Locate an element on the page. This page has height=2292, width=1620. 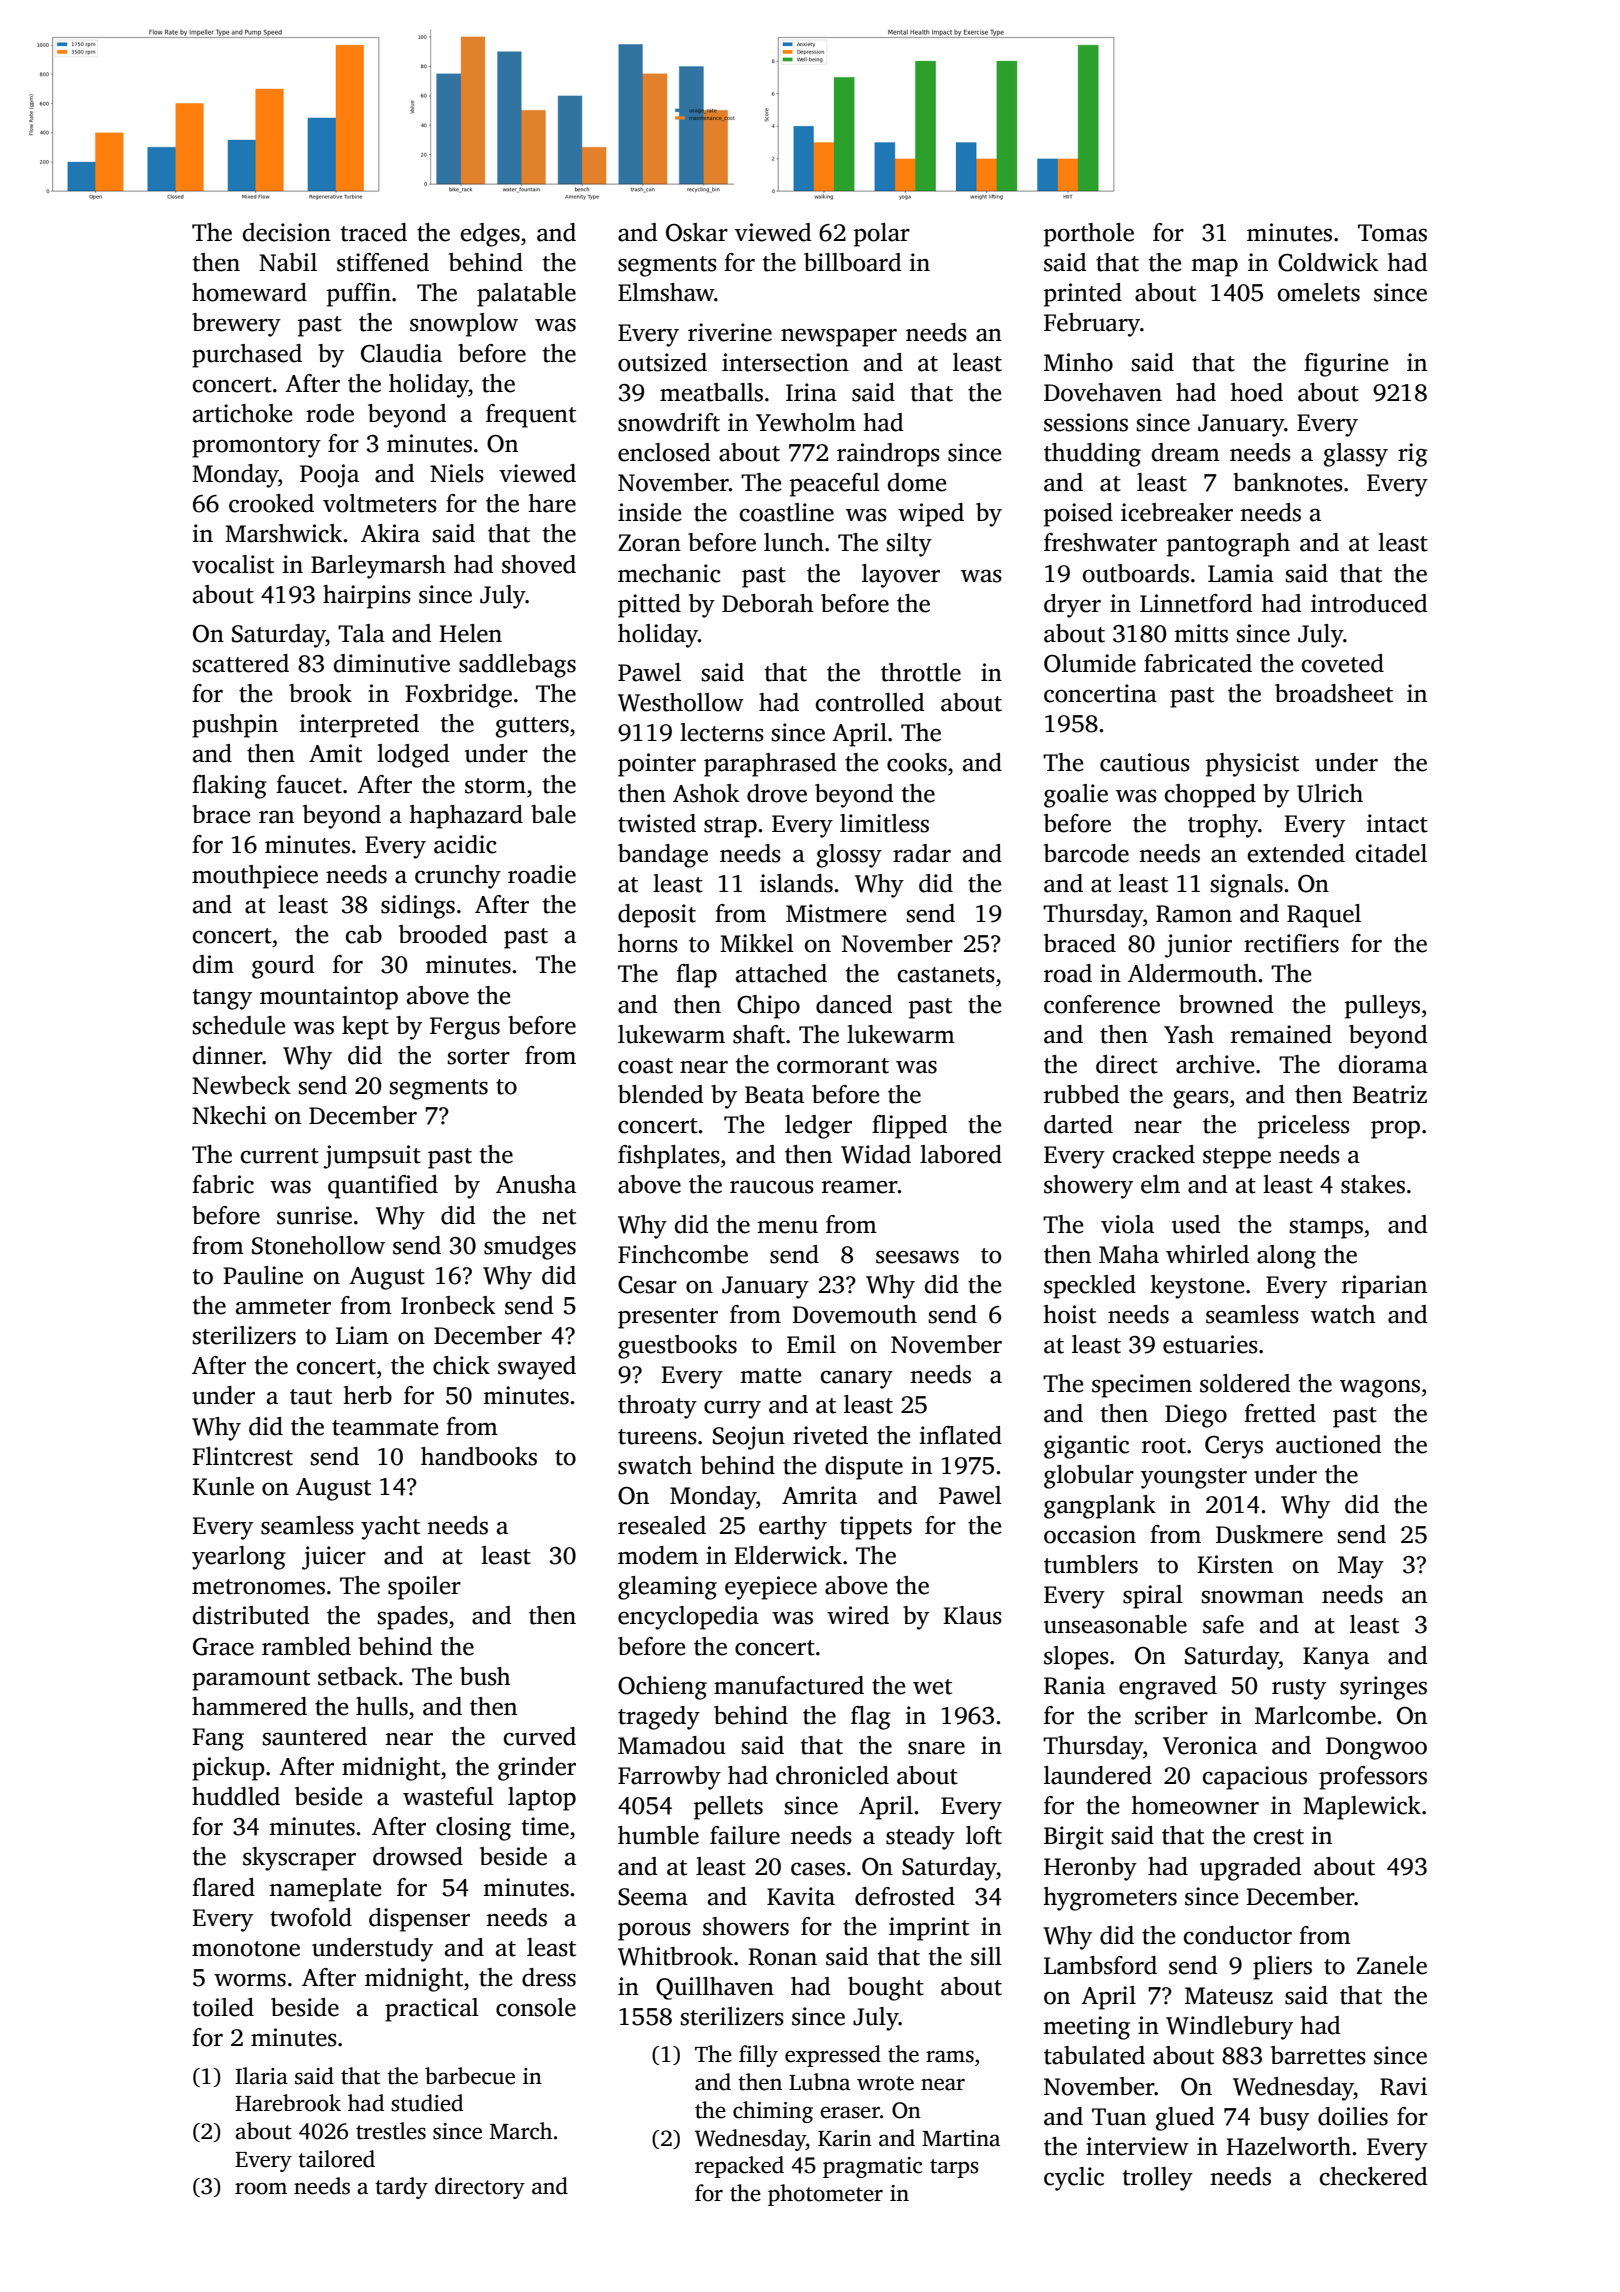
silty is located at coordinates (909, 545).
